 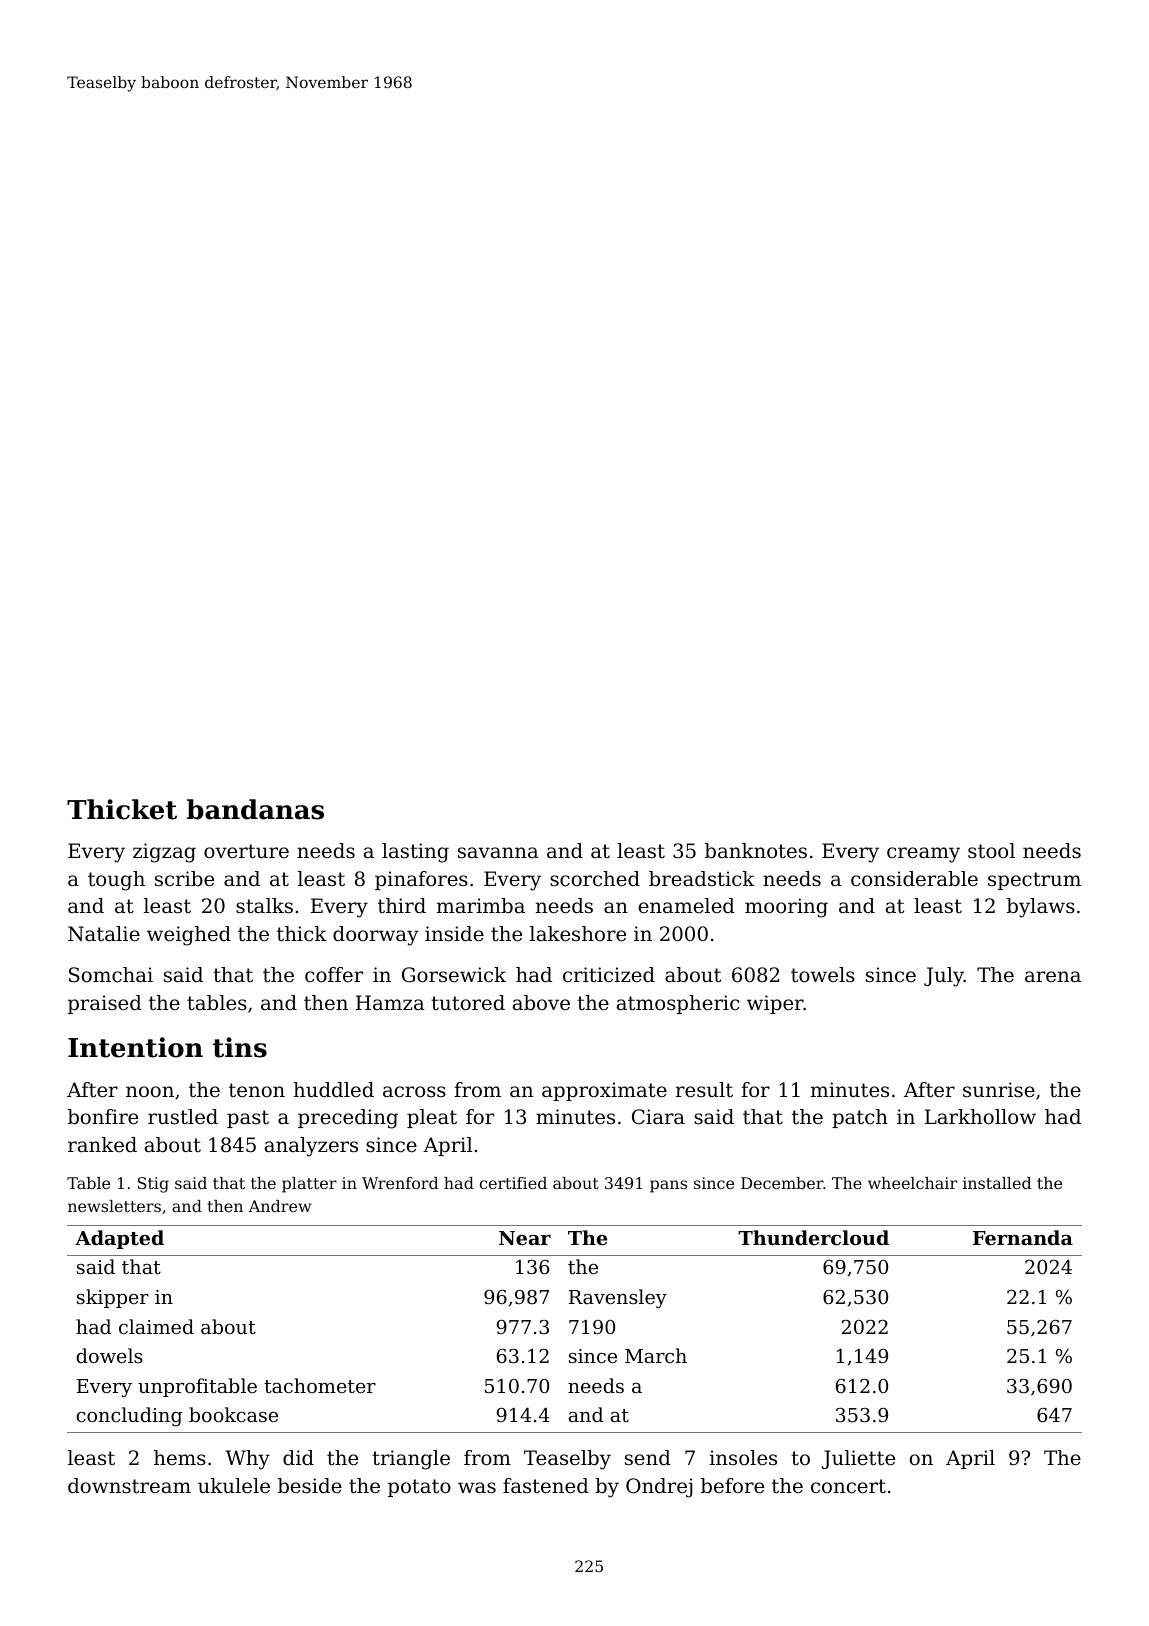 I want to click on creamy, so click(x=923, y=855).
